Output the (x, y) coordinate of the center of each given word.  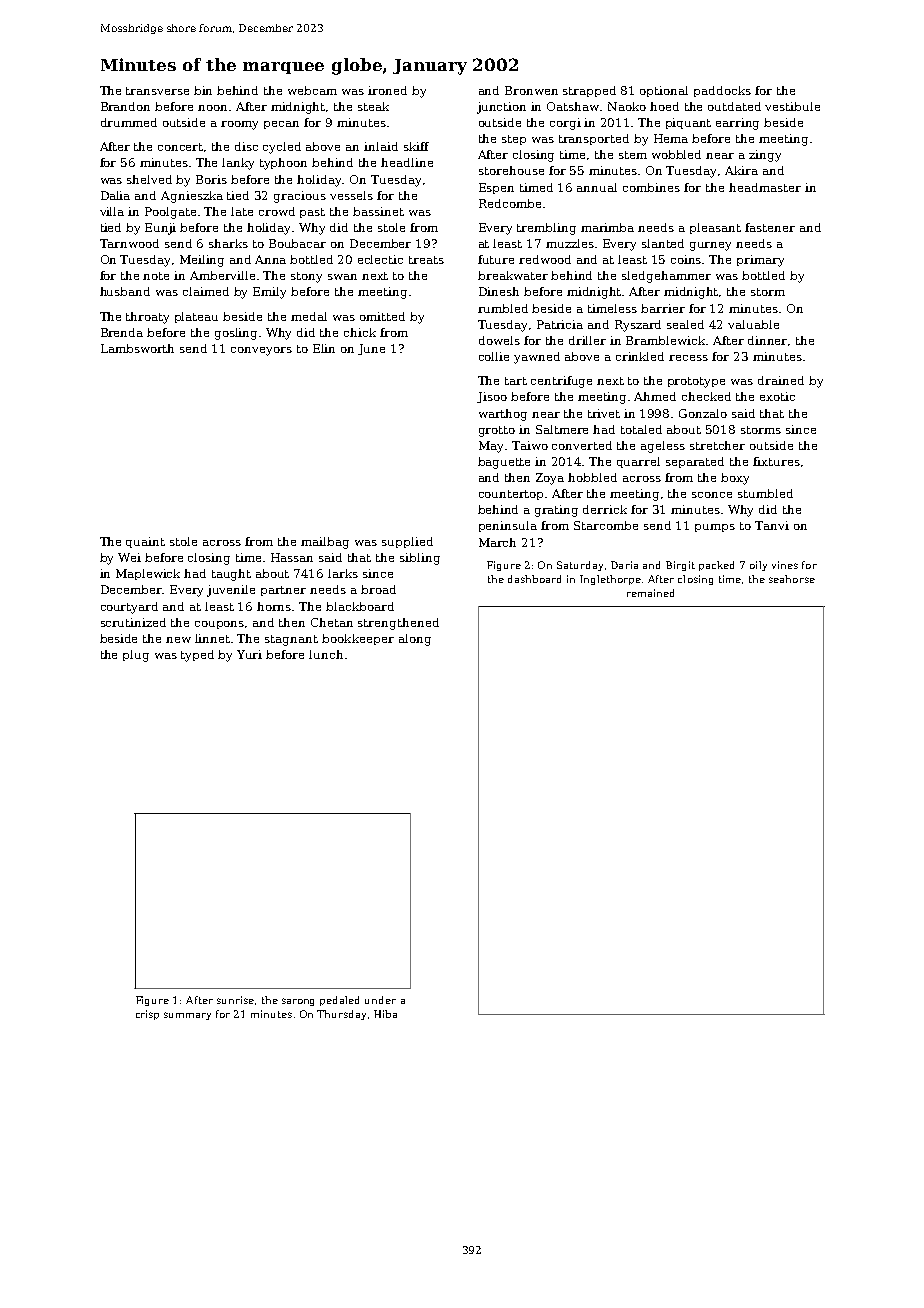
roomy (239, 125)
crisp (147, 1015)
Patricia (560, 324)
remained (650, 593)
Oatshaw (574, 106)
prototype (696, 382)
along (415, 640)
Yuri (249, 654)
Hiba (385, 1014)
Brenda (122, 332)
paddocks (722, 91)
